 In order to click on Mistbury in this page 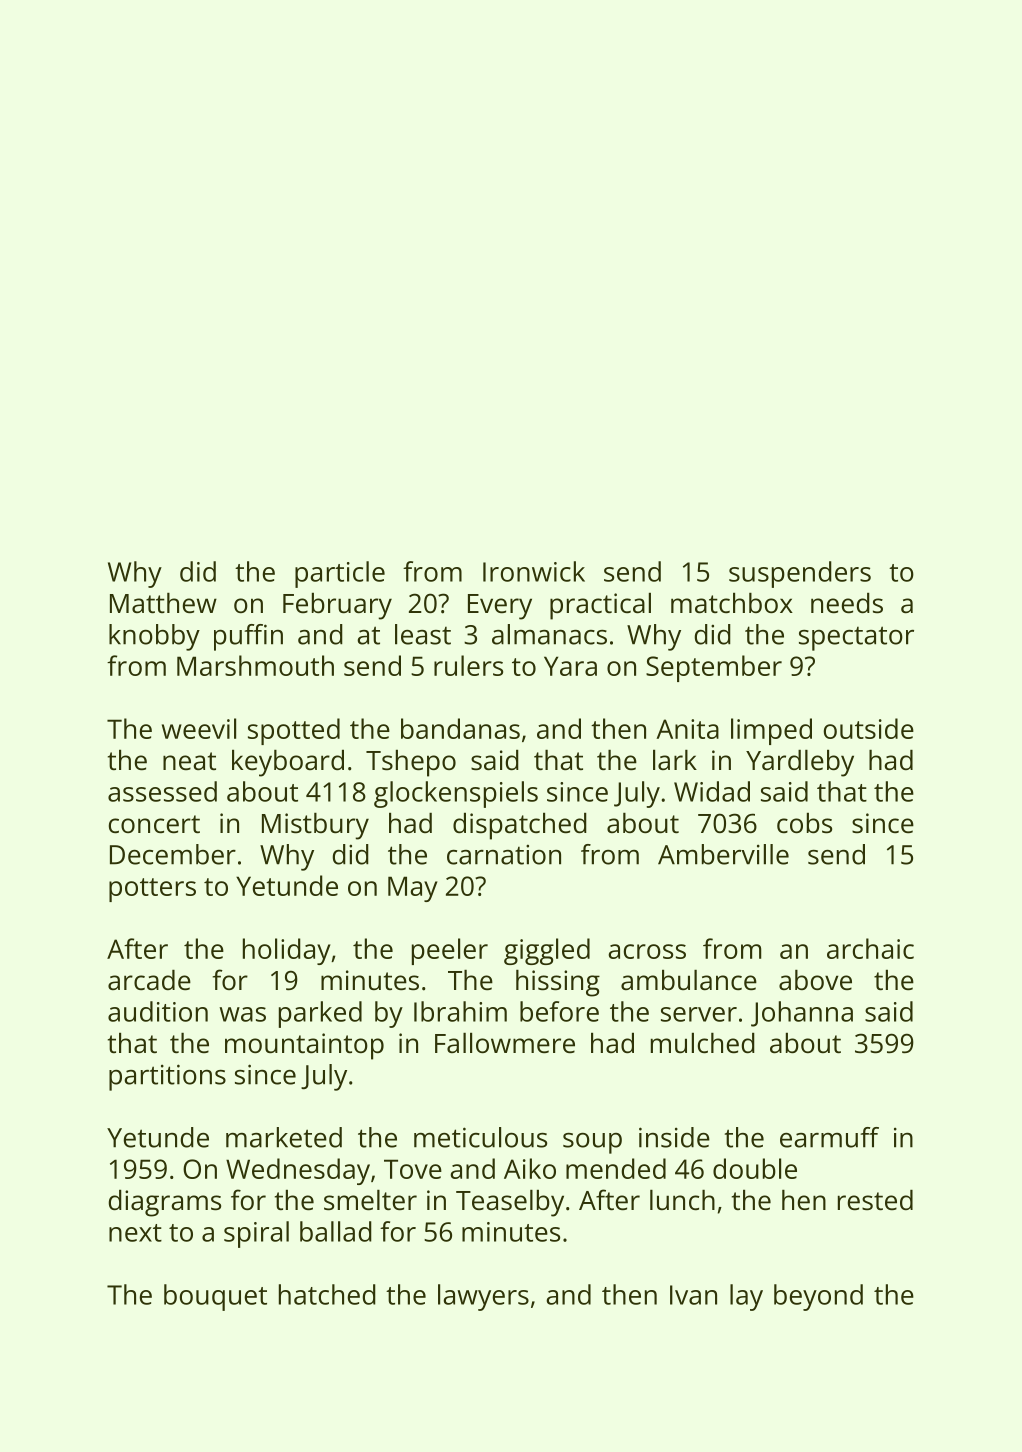, I will do `click(315, 826)`.
